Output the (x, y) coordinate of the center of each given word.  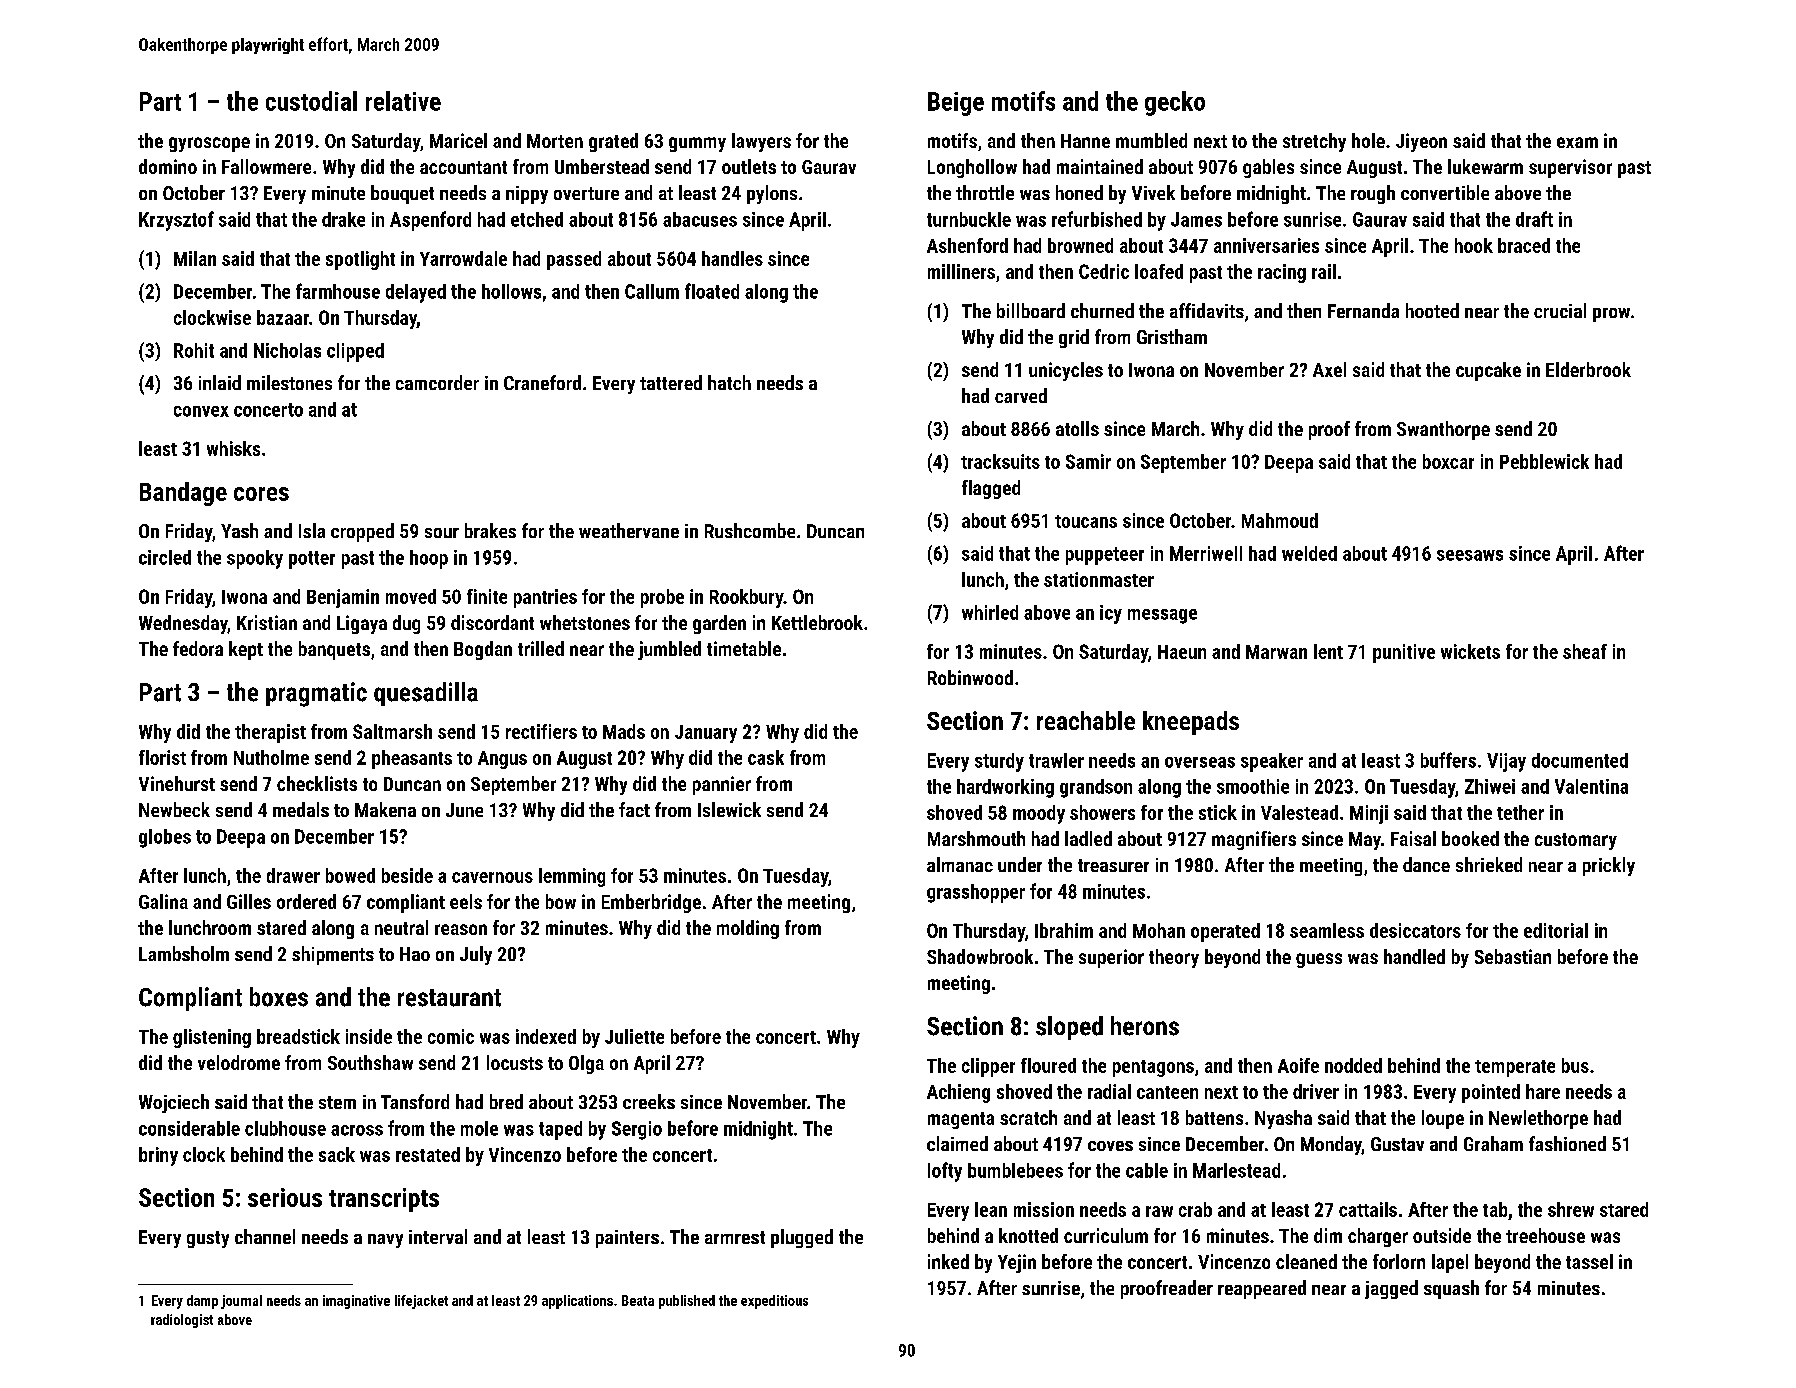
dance (1426, 864)
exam (1577, 142)
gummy (697, 144)
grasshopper (976, 893)
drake (343, 219)
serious (285, 1197)
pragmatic (316, 694)
